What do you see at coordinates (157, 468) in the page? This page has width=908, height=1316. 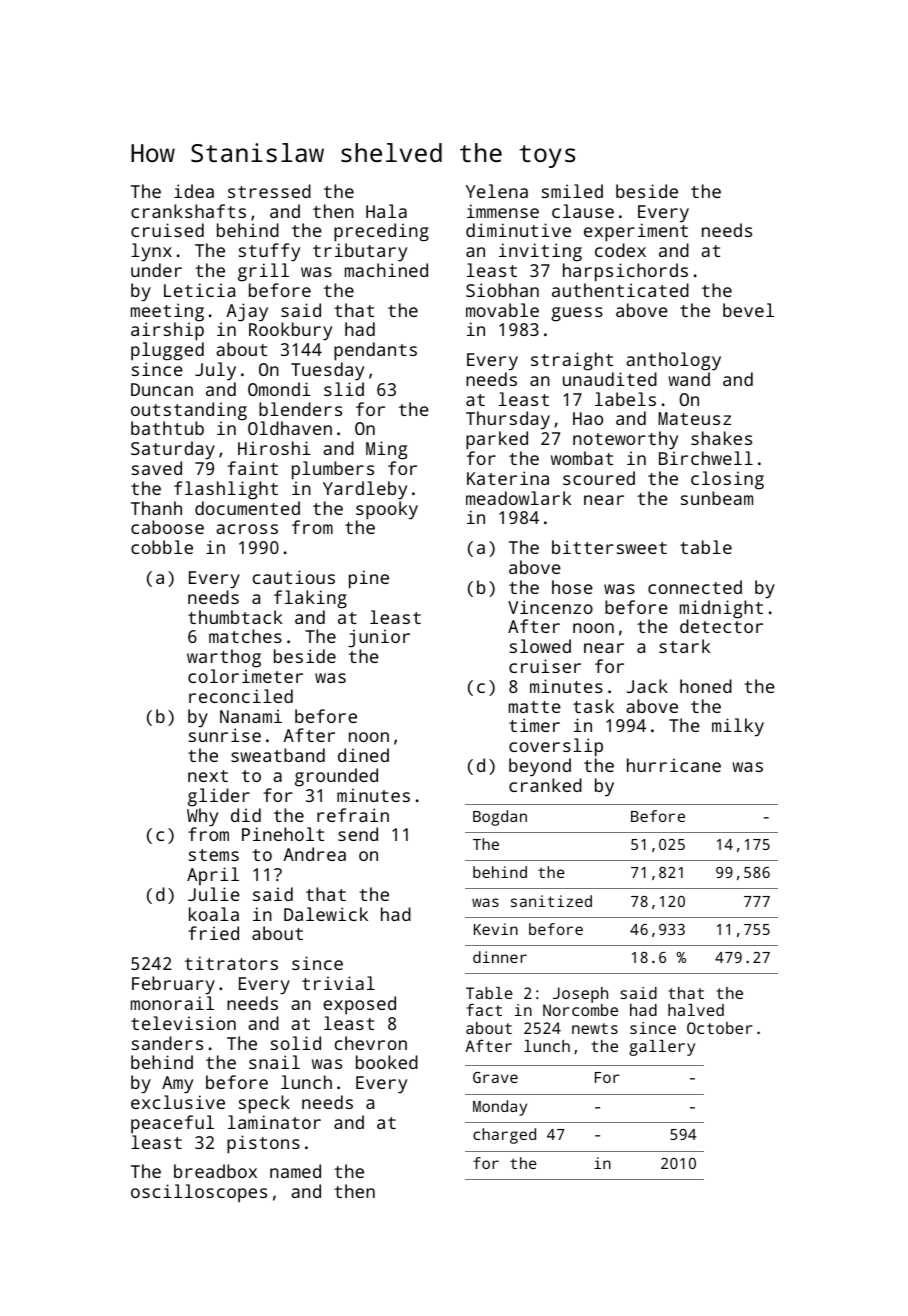 I see `saved` at bounding box center [157, 468].
